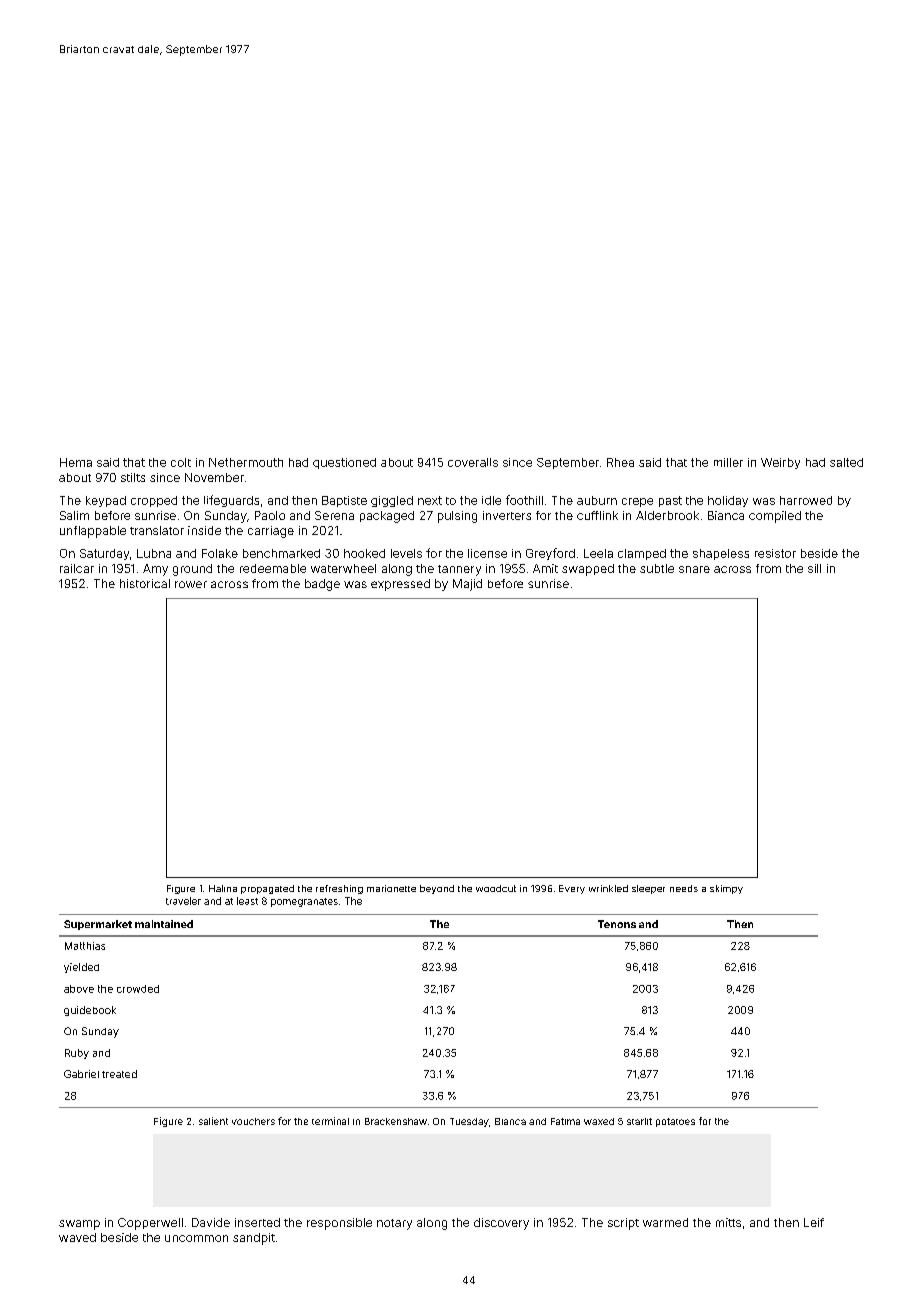 The width and height of the image is (924, 1308). I want to click on colt, so click(181, 462).
